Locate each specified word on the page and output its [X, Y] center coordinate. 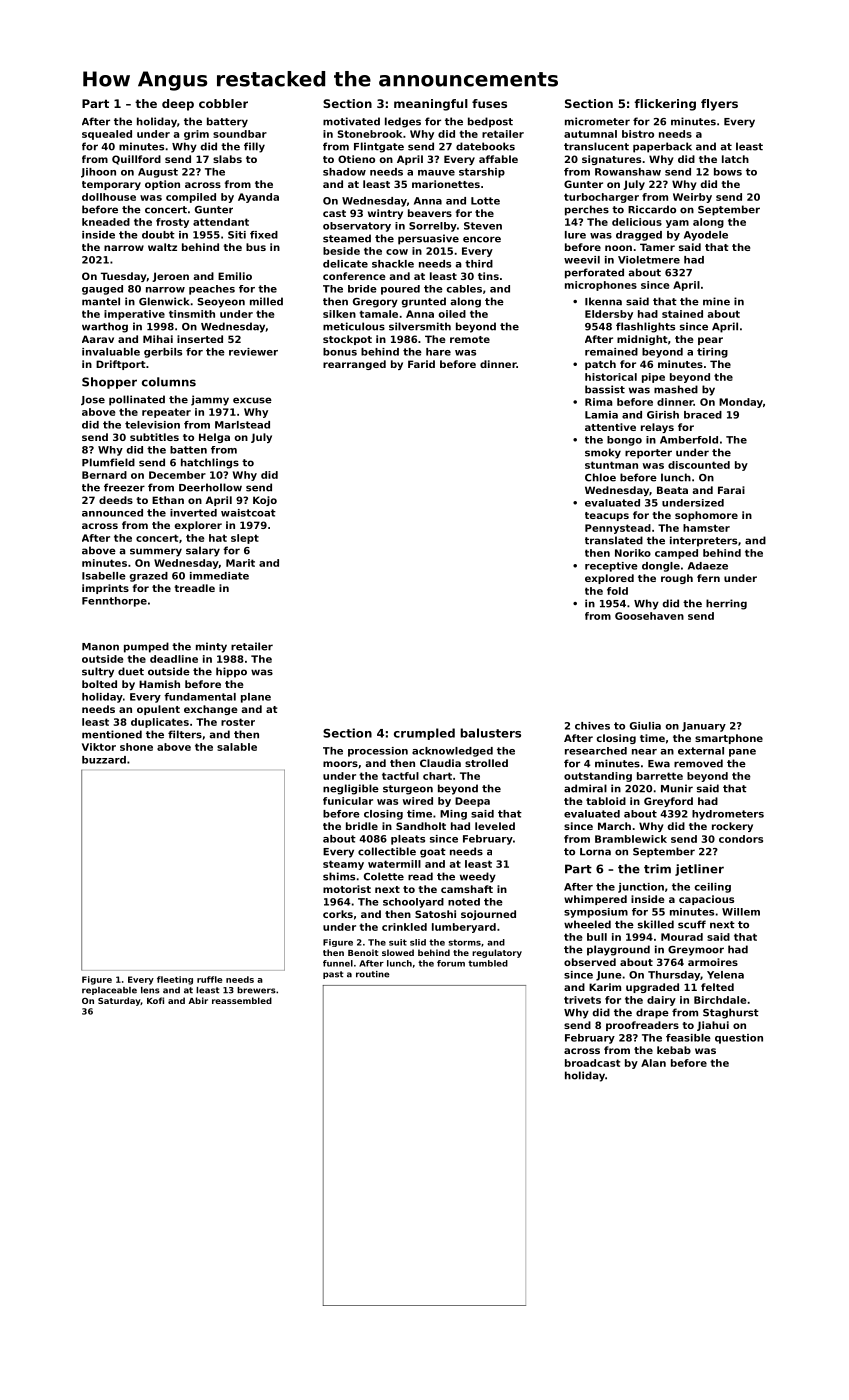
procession [378, 752]
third [479, 264]
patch [600, 365]
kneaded [106, 222]
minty [211, 647]
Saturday [119, 1001]
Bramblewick [631, 839]
